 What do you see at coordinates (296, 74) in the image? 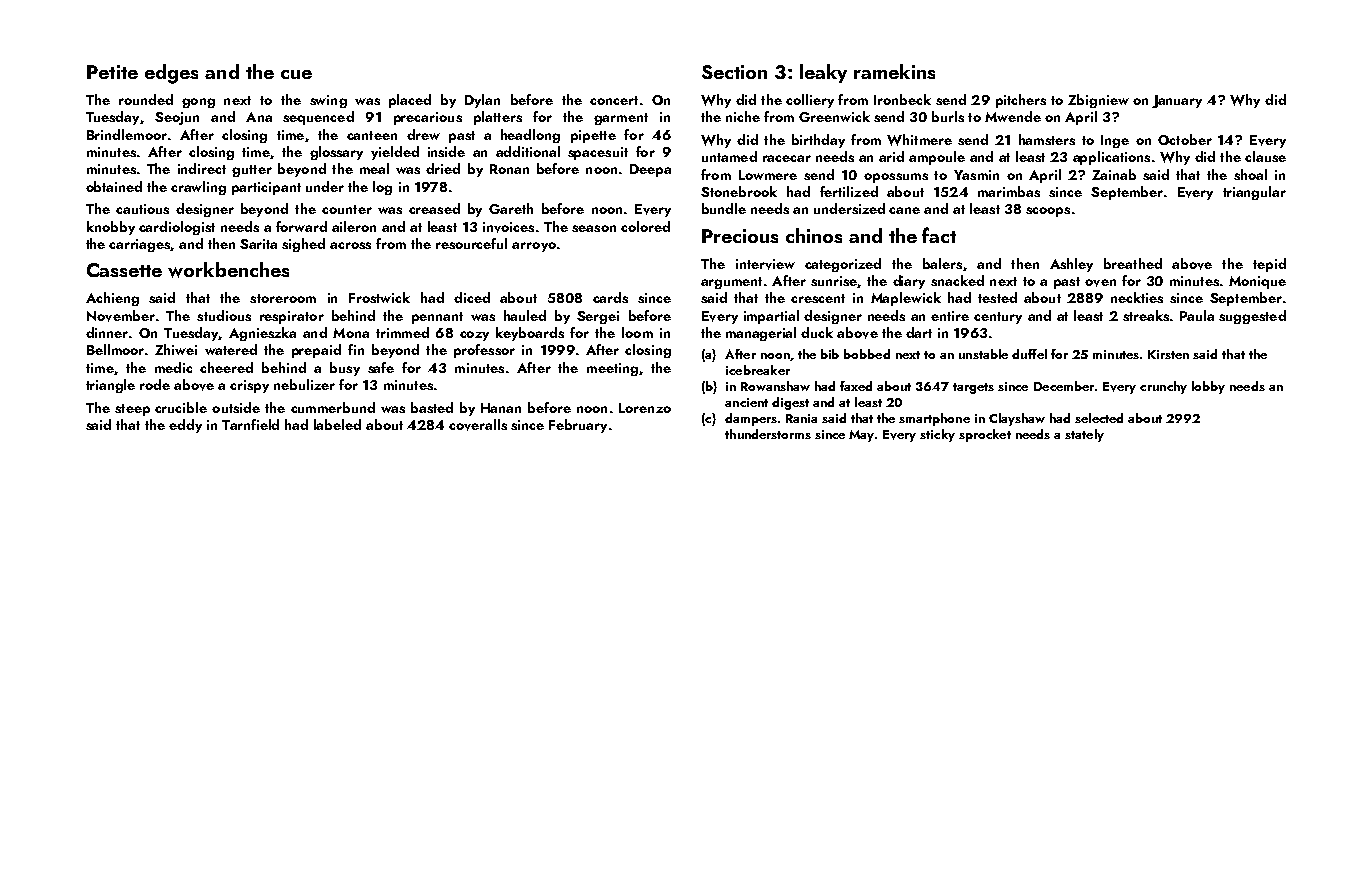
I see `cue` at bounding box center [296, 74].
